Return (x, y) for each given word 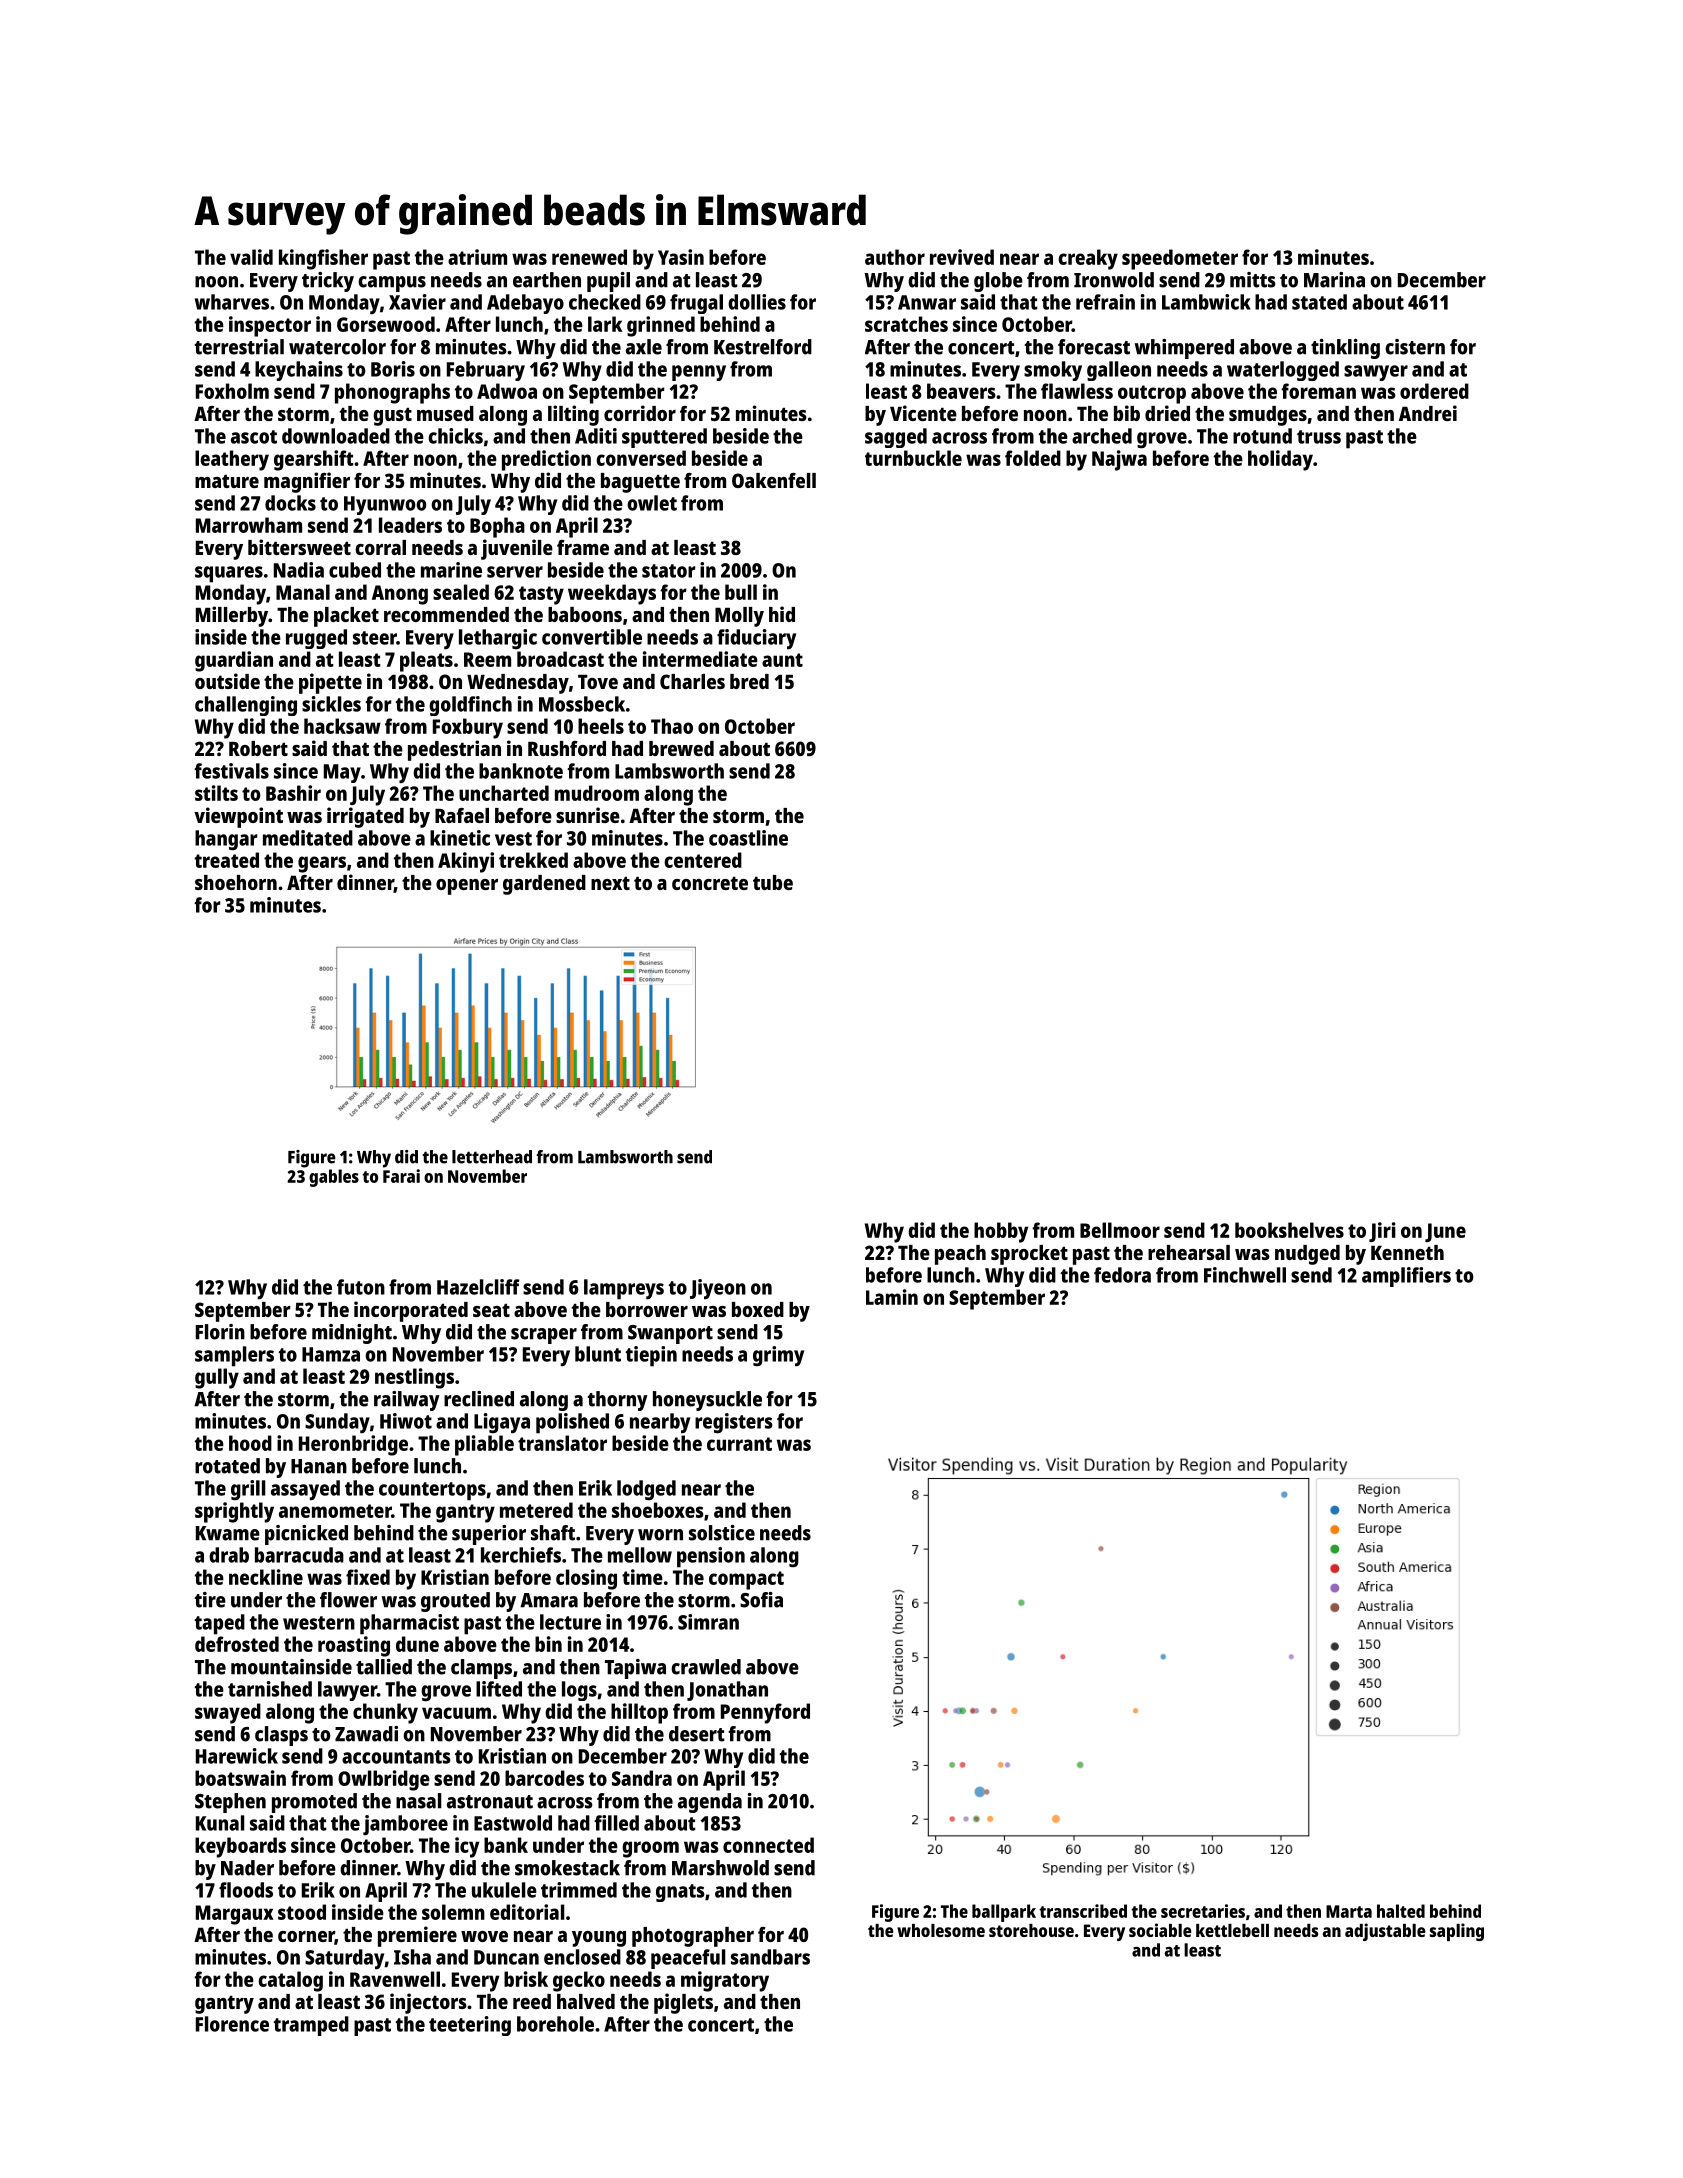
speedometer (1180, 259)
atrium (477, 257)
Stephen (230, 1803)
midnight (352, 1334)
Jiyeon (718, 1289)
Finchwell (1245, 1275)
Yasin (681, 257)
